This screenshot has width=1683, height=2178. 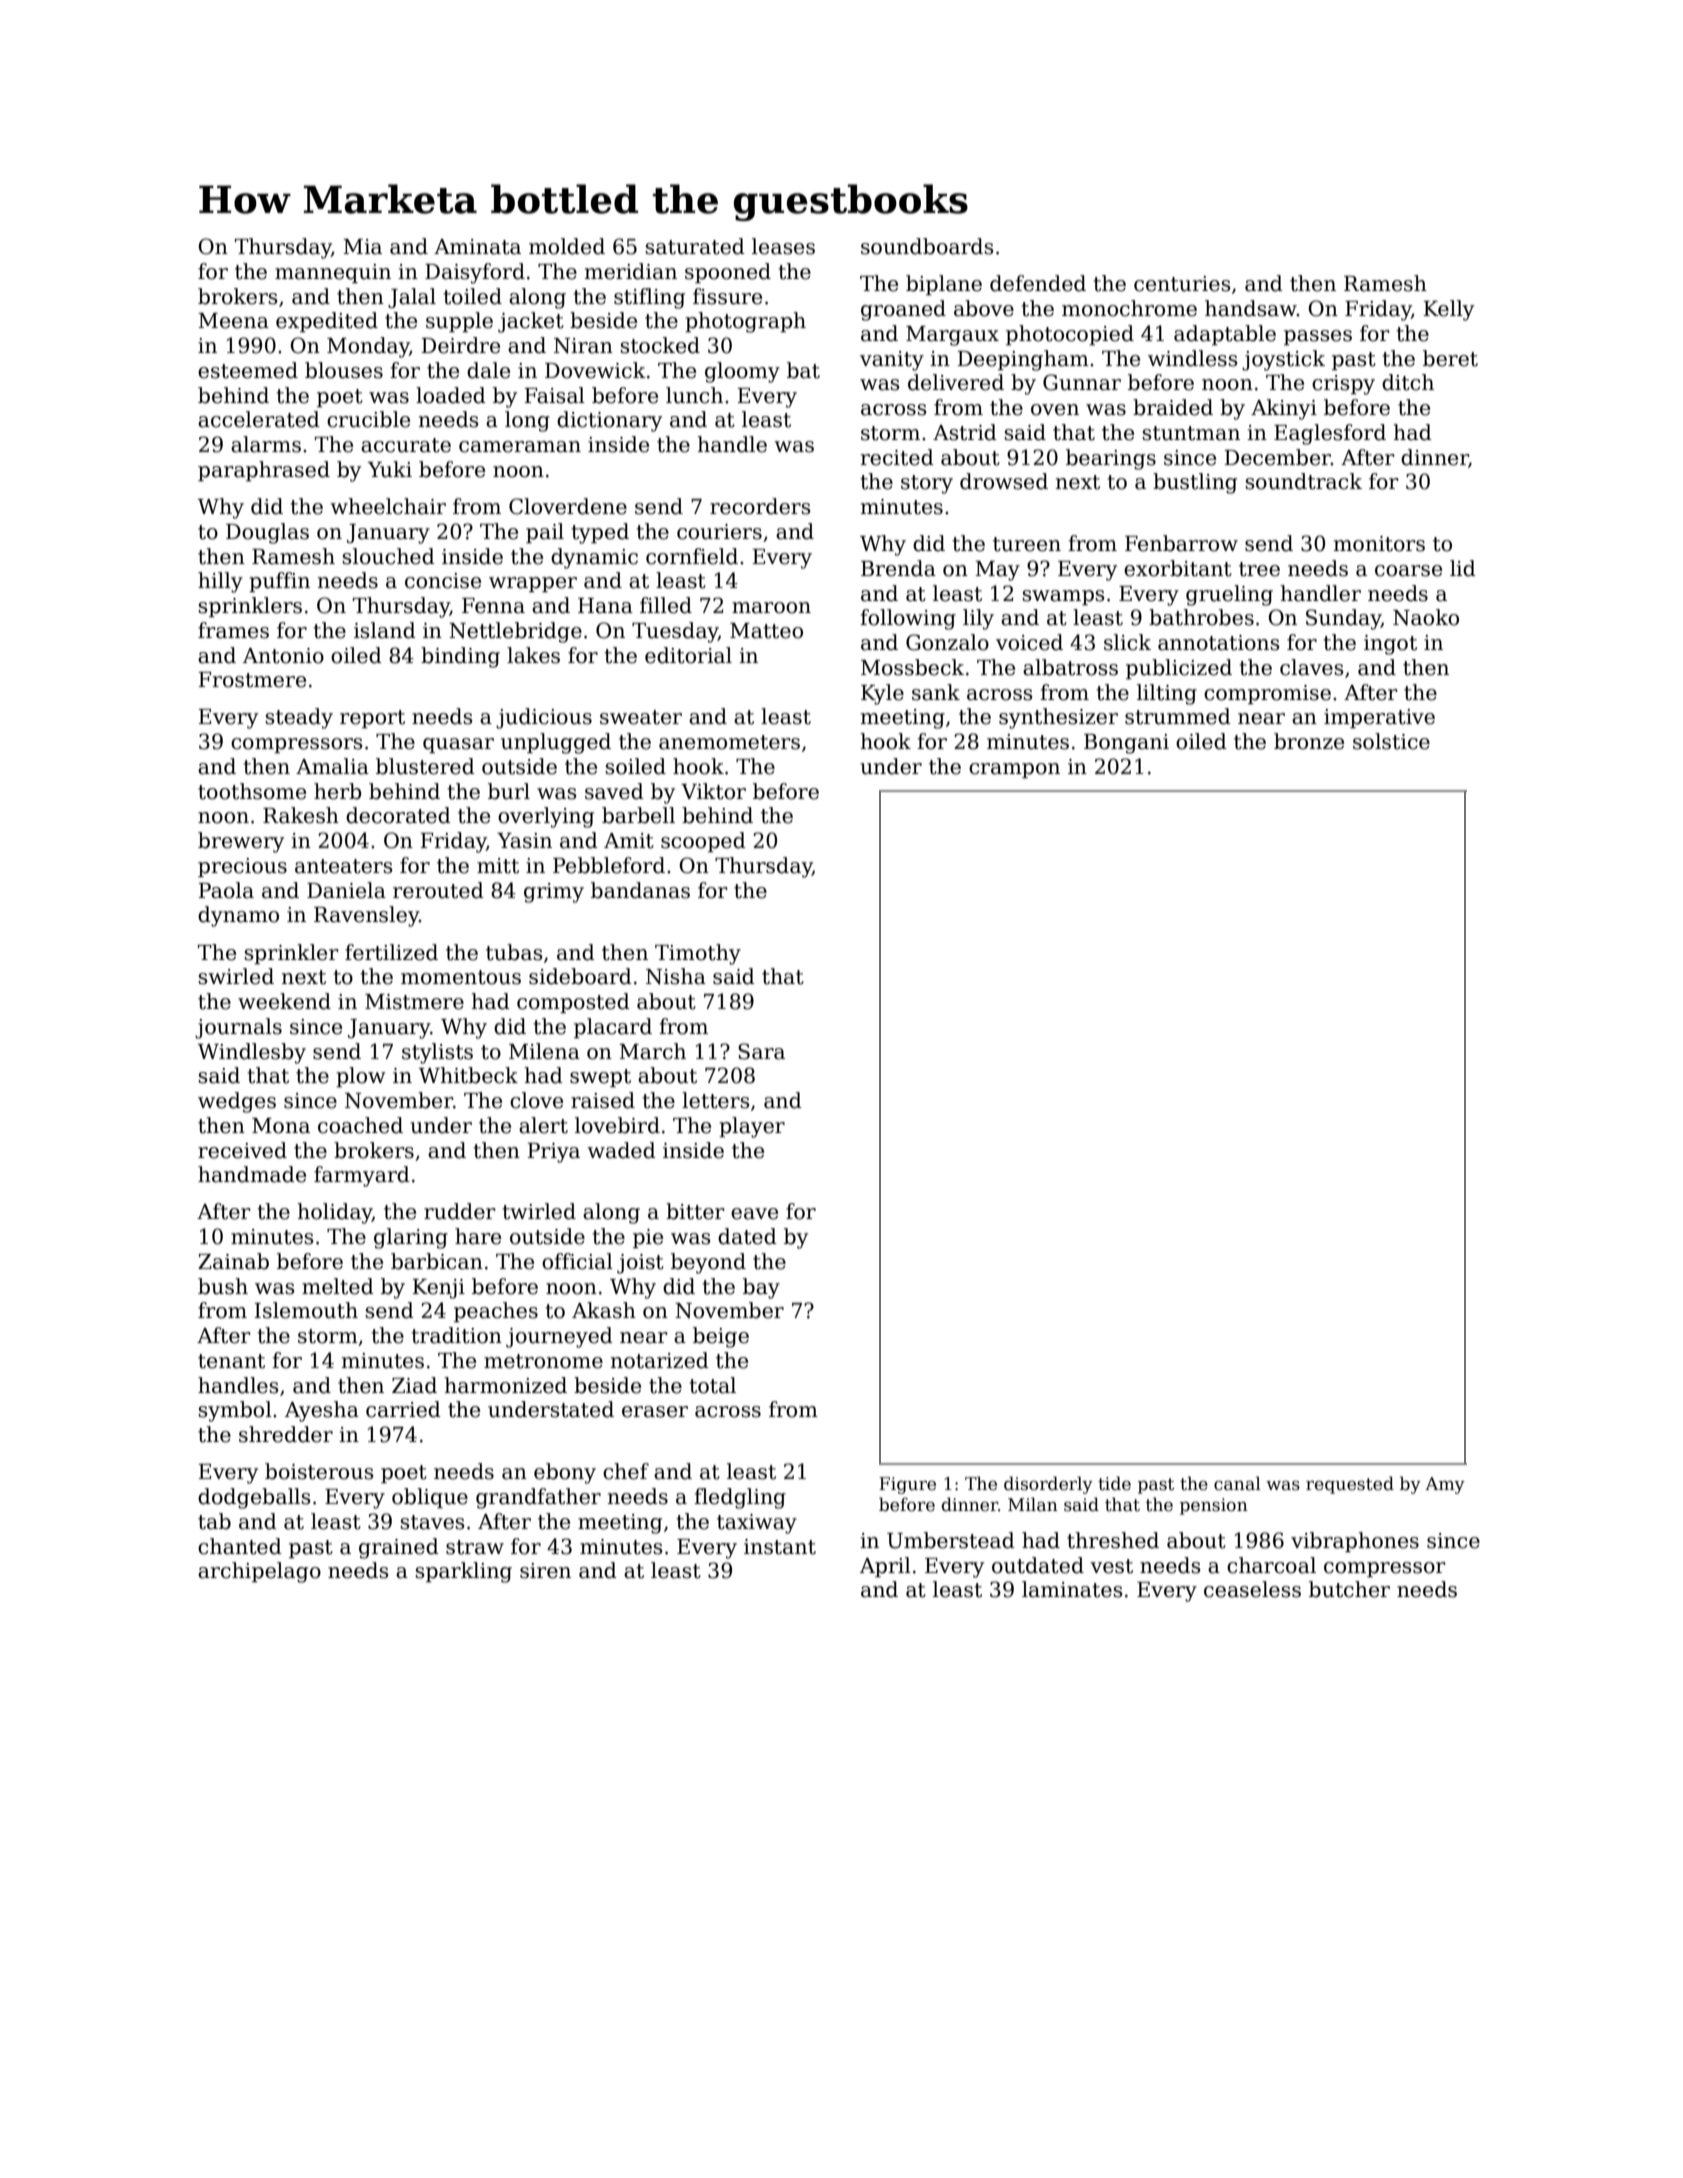 I want to click on Timothy, so click(x=698, y=954).
